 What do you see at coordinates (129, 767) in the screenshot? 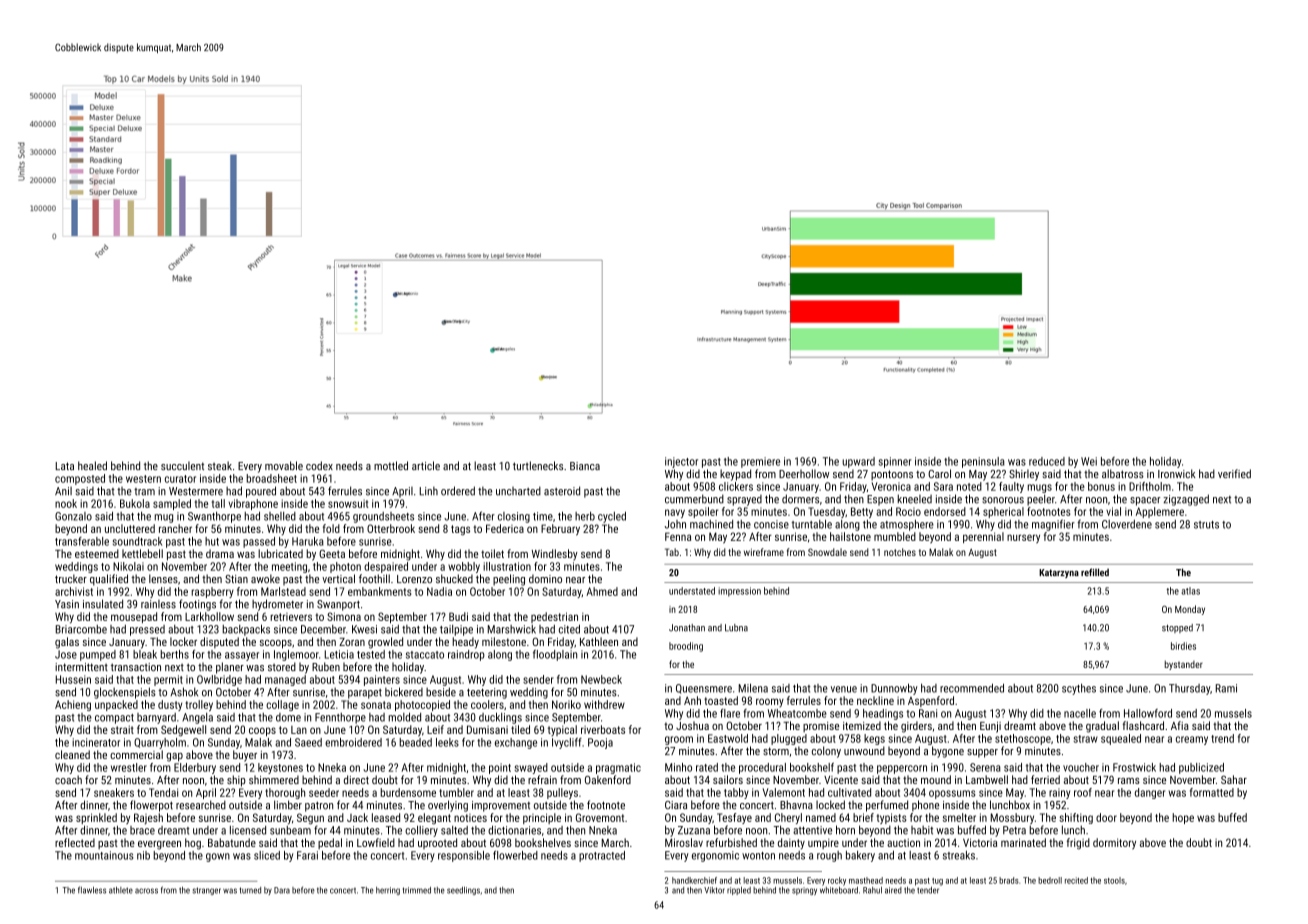
I see `wrestler` at bounding box center [129, 767].
